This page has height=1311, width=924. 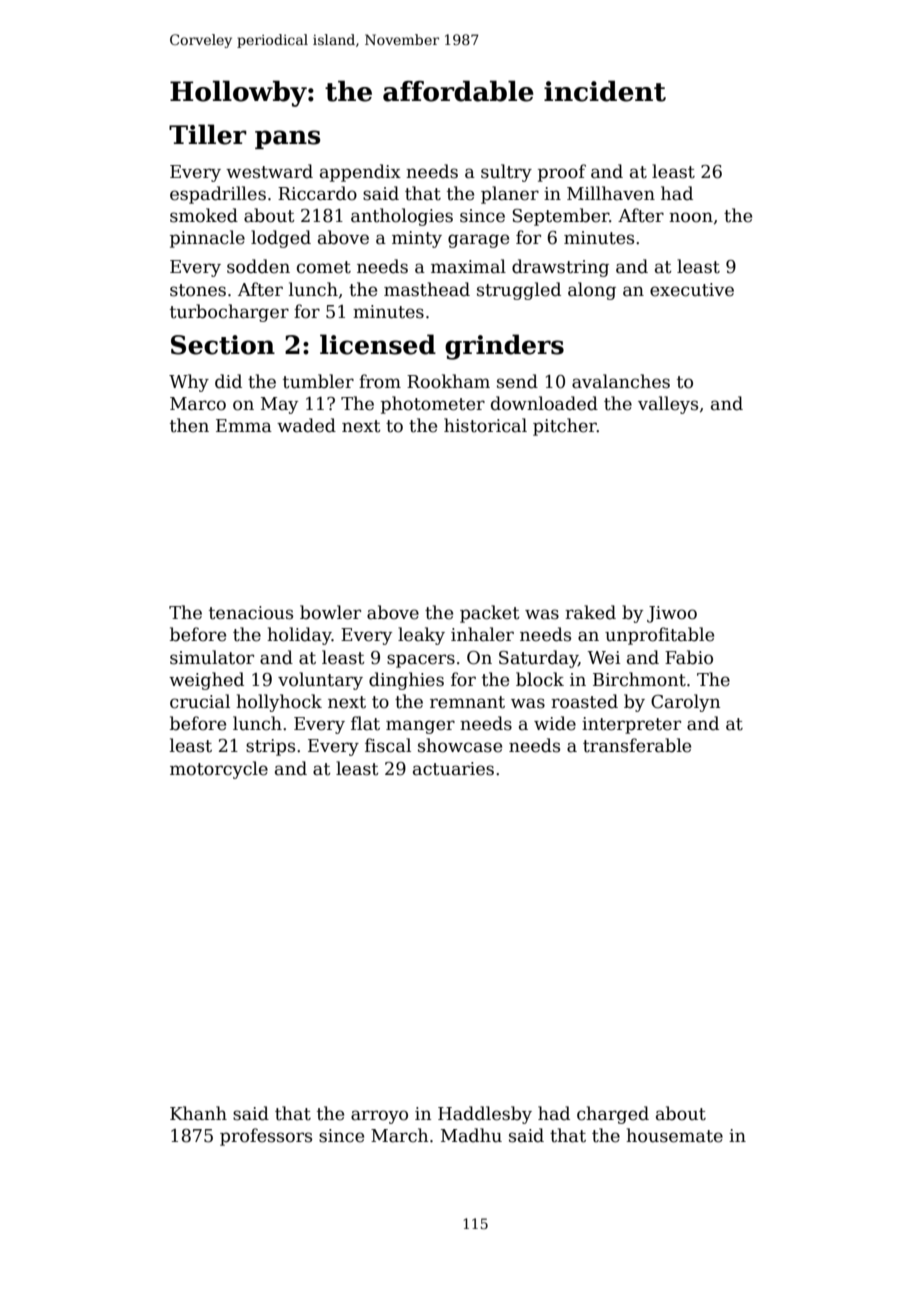 I want to click on voluntary, so click(x=320, y=681).
